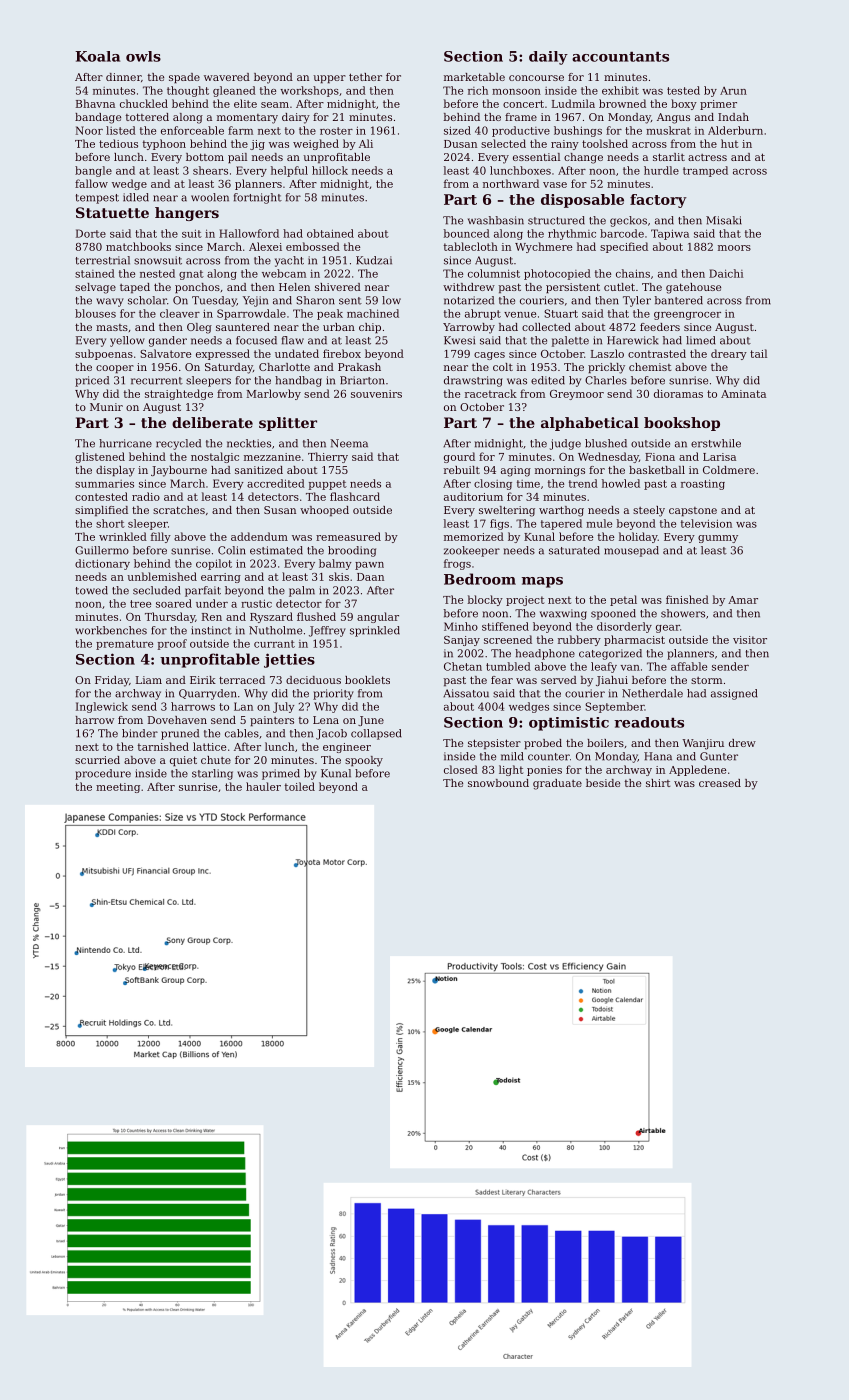 The width and height of the page is (849, 1400). What do you see at coordinates (631, 551) in the page?
I see `mousepad` at bounding box center [631, 551].
